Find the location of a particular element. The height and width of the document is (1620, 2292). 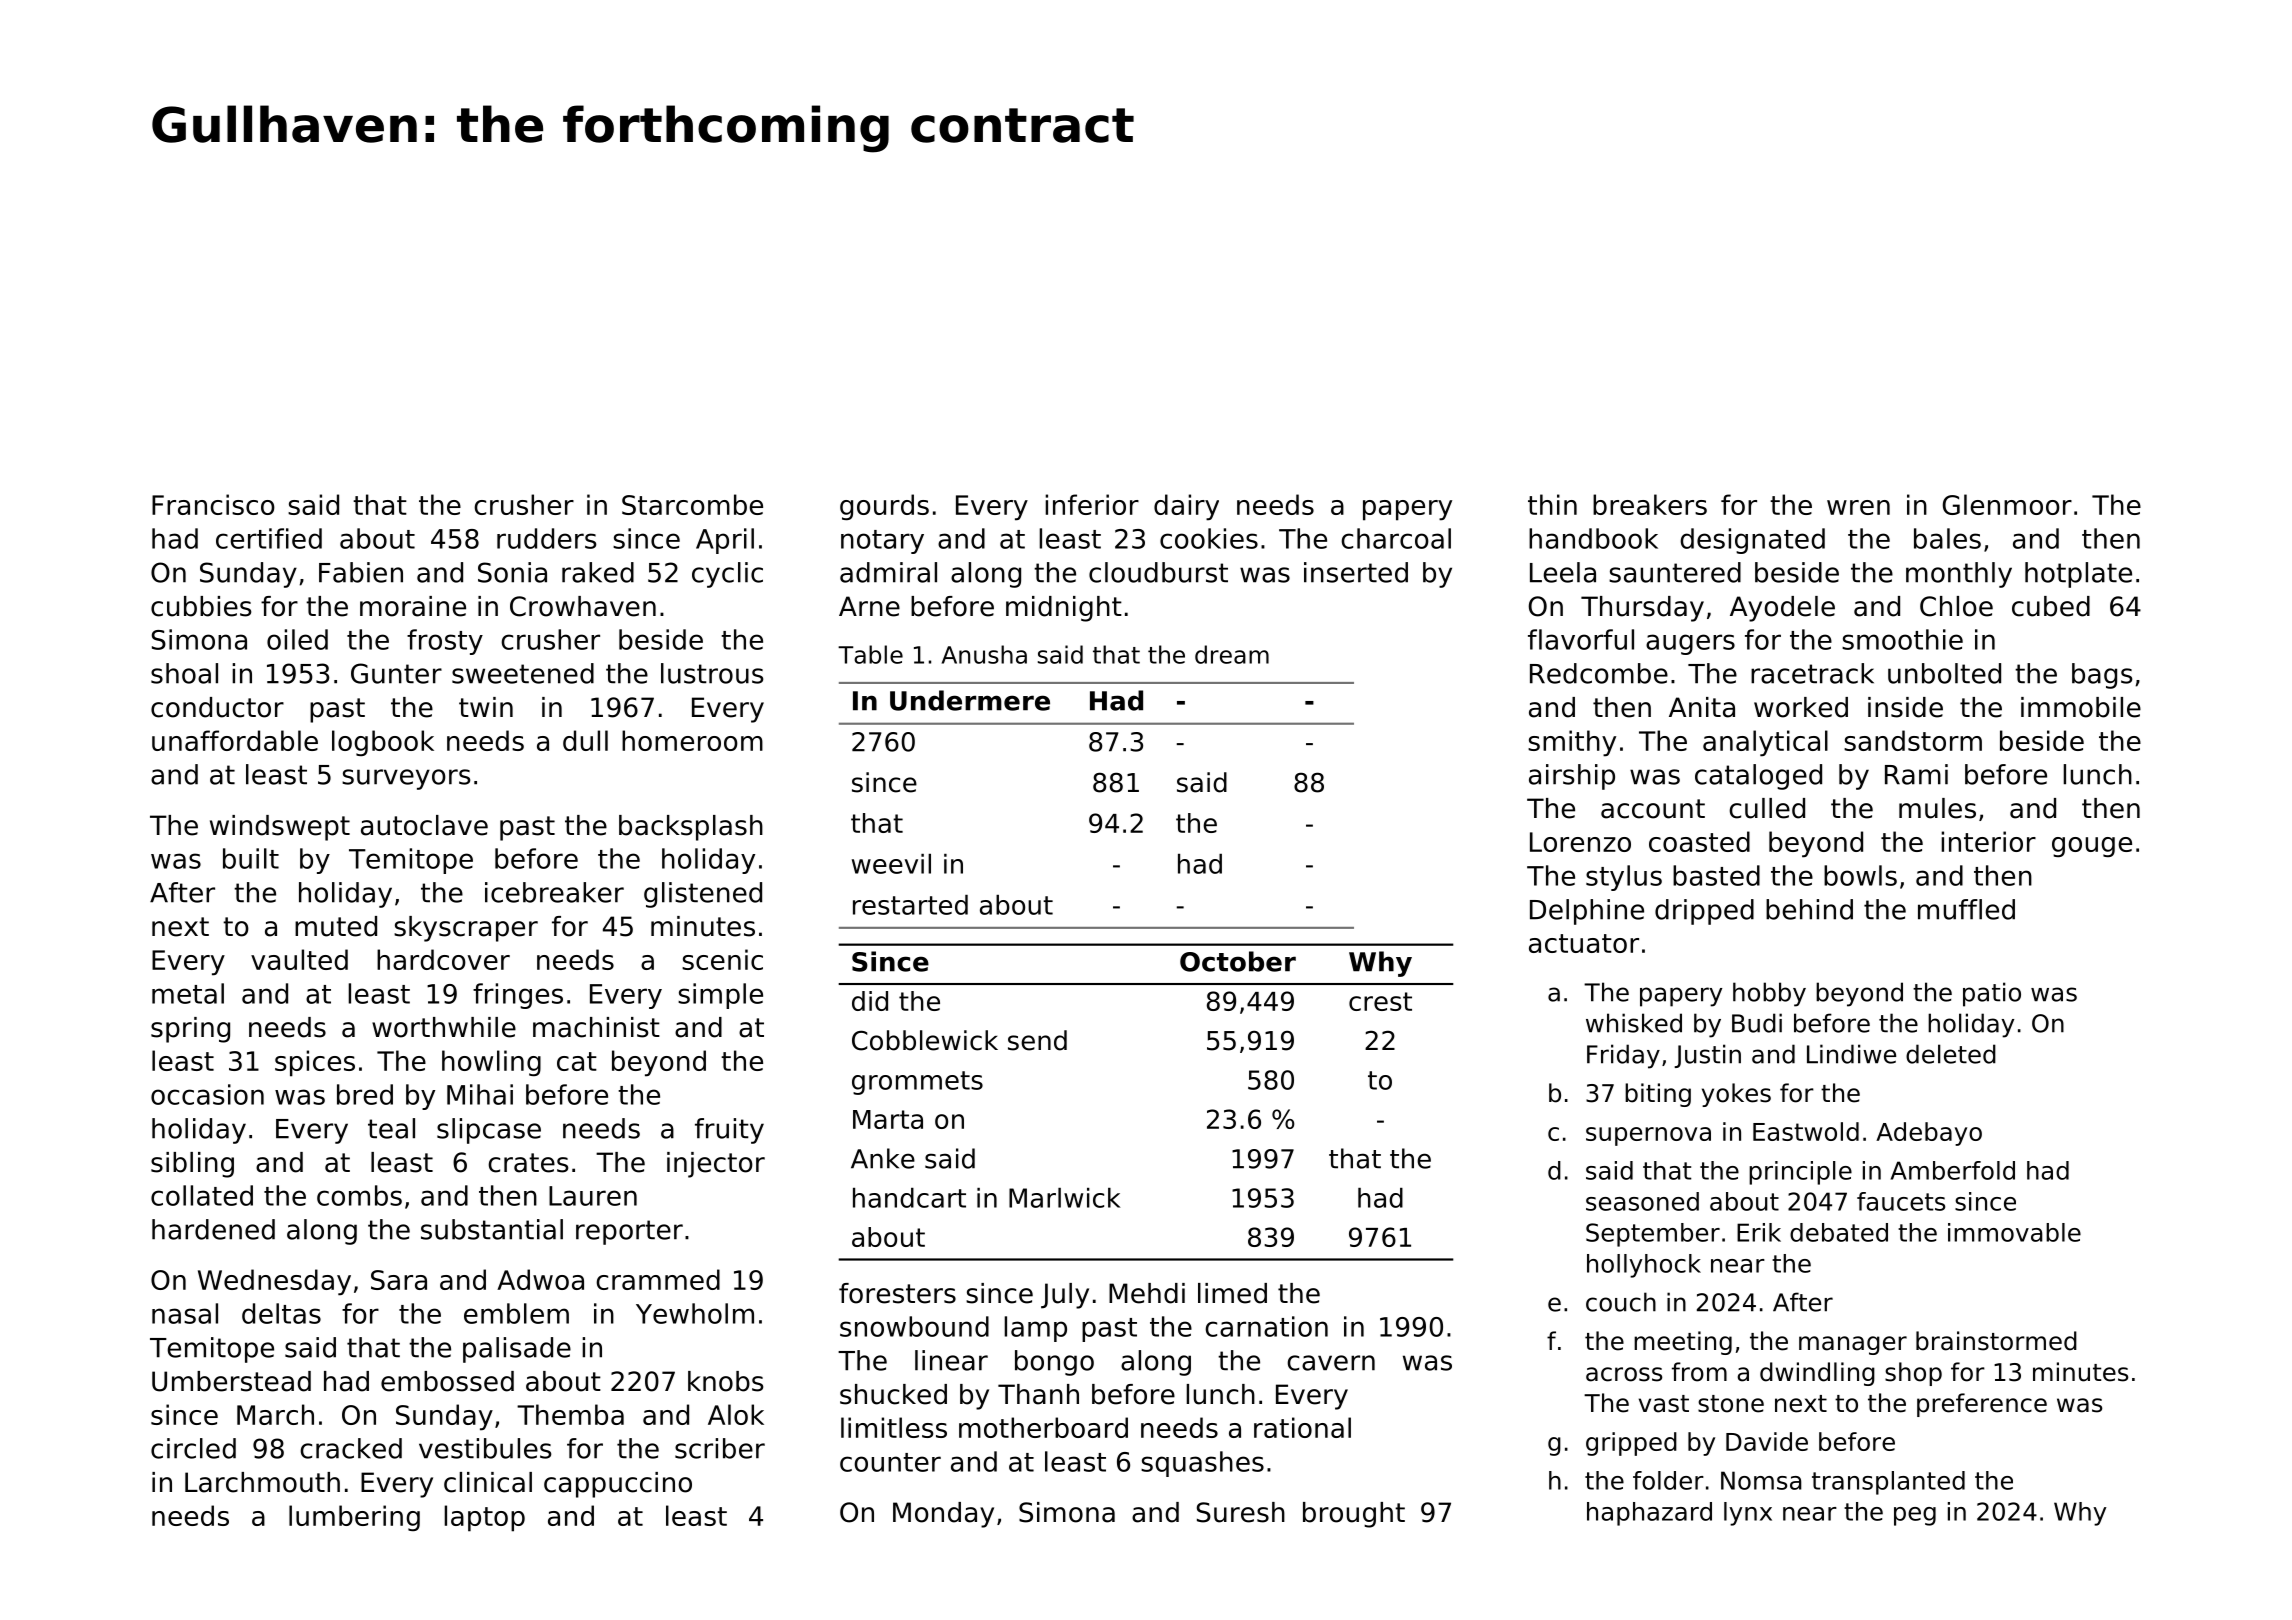

Francisco is located at coordinates (213, 504).
